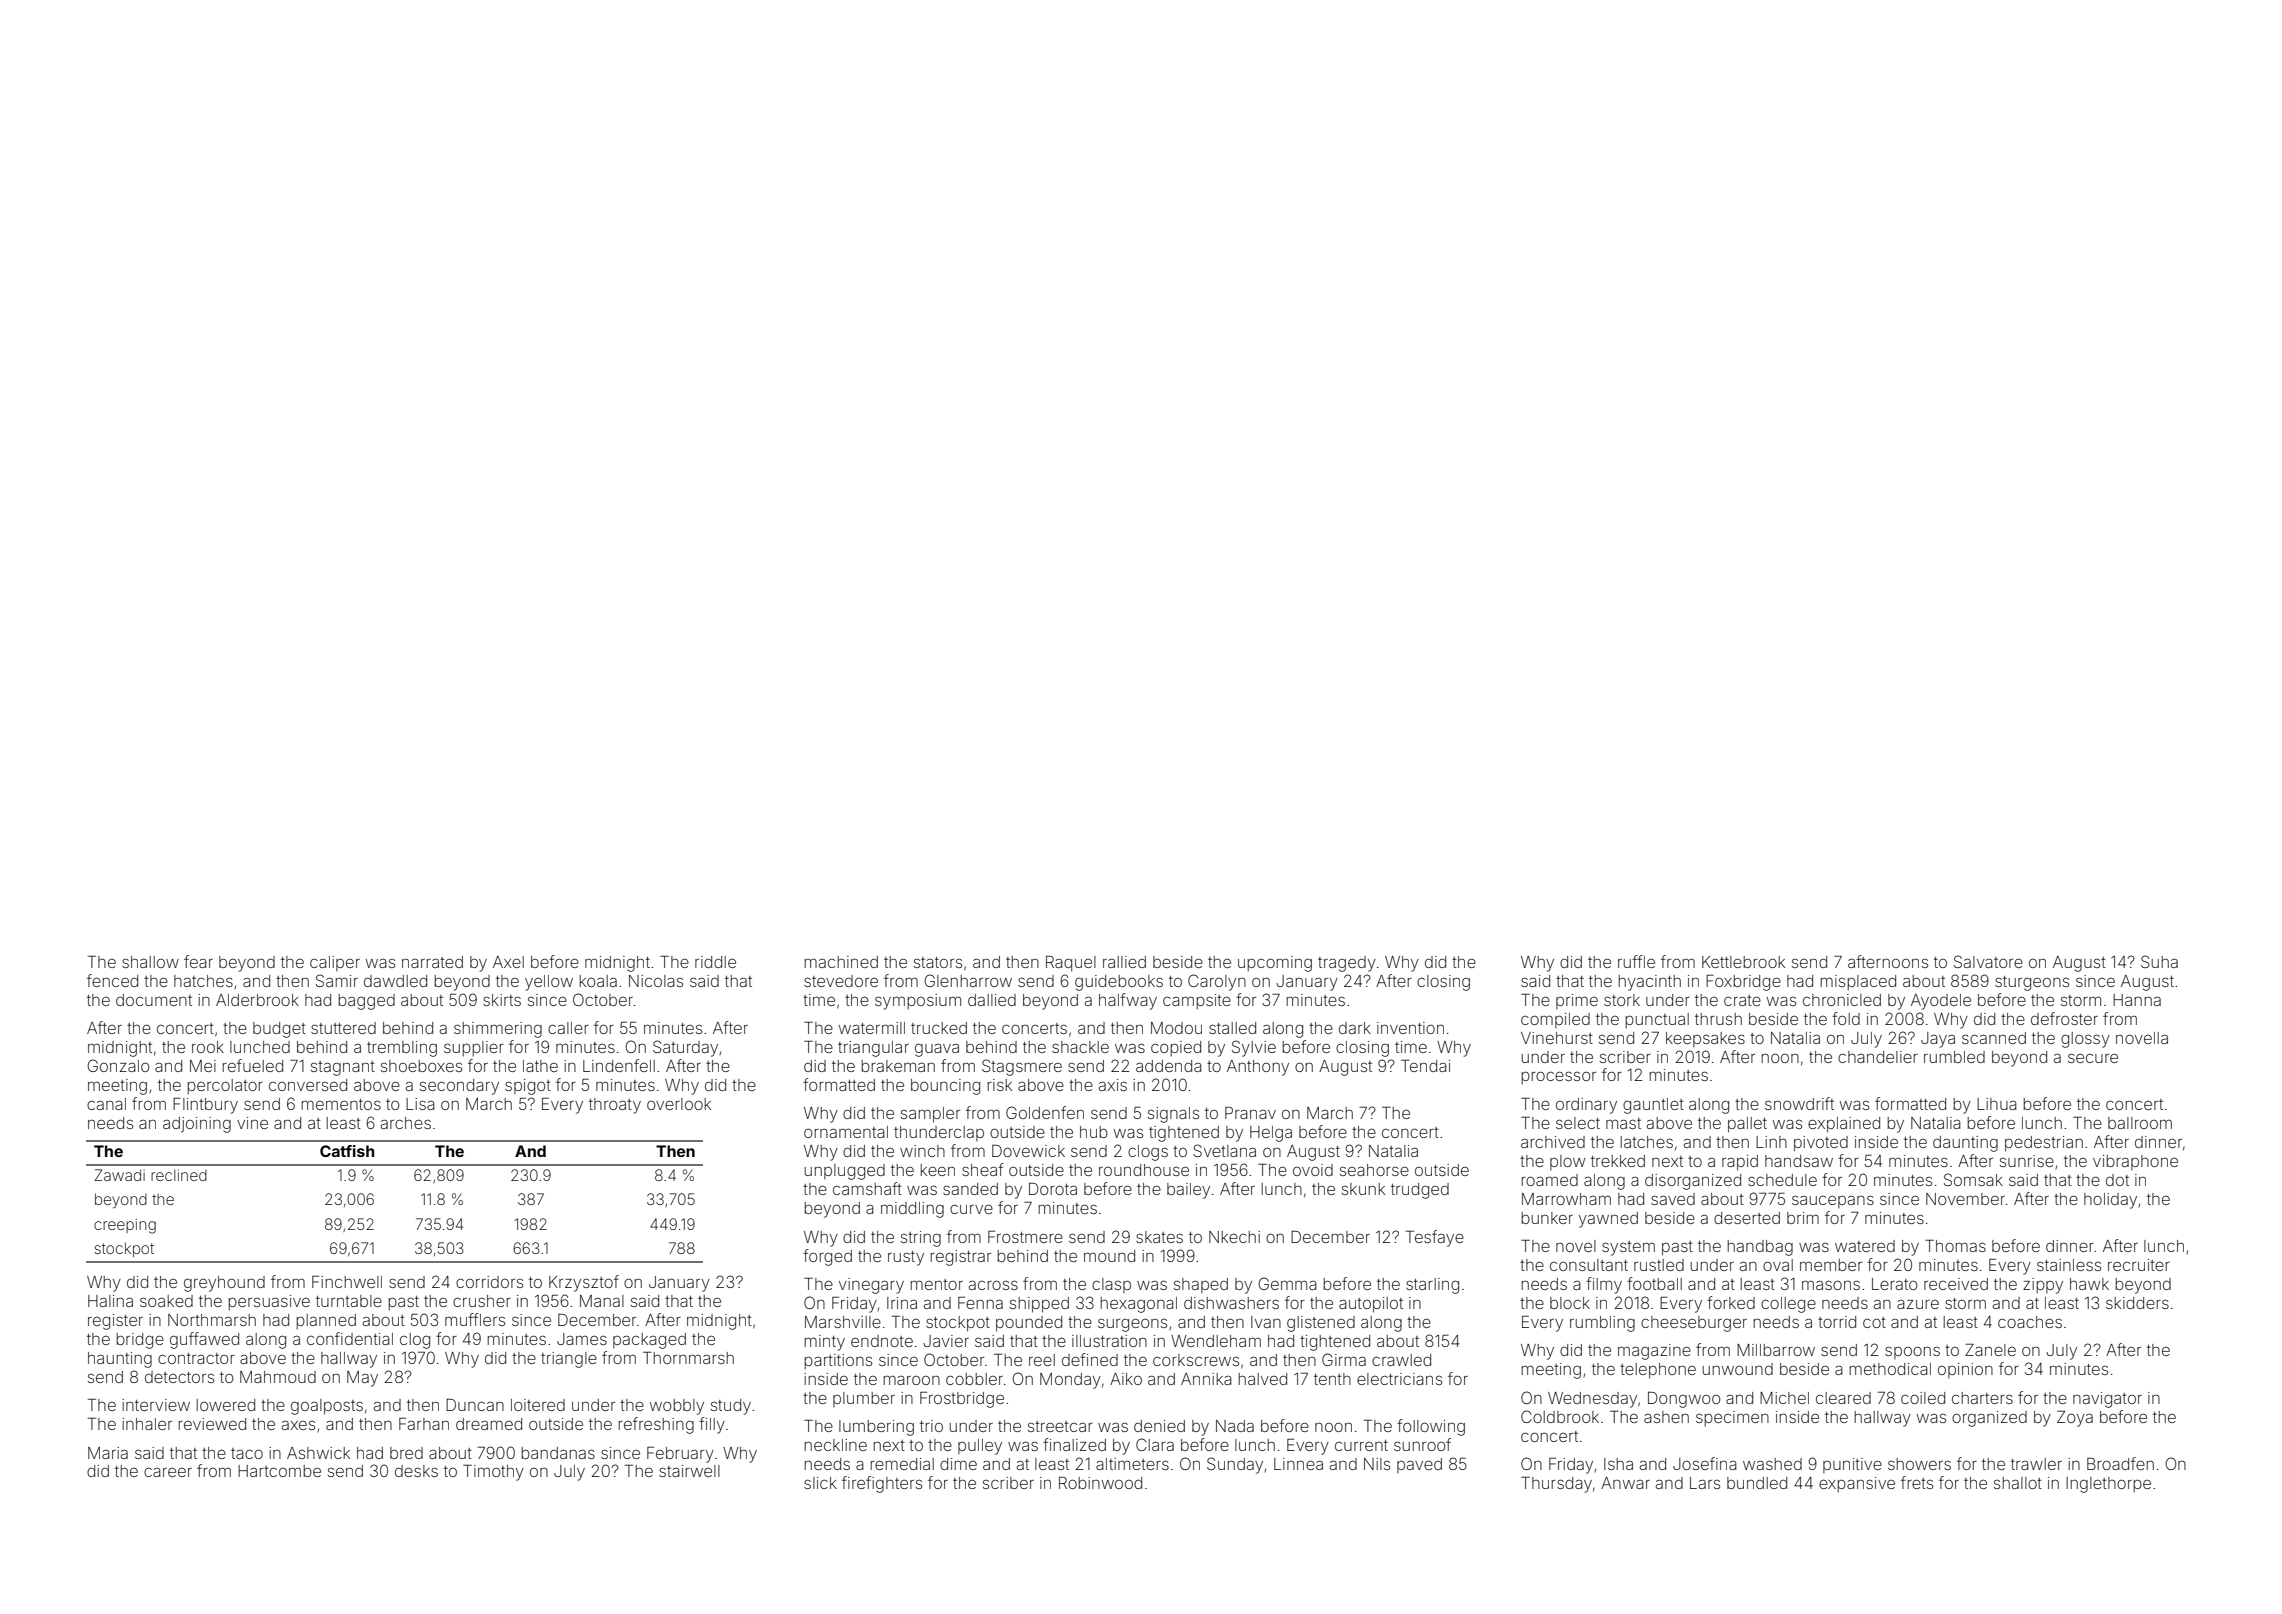 This screenshot has width=2282, height=1614. What do you see at coordinates (366, 1002) in the screenshot?
I see `bagged` at bounding box center [366, 1002].
